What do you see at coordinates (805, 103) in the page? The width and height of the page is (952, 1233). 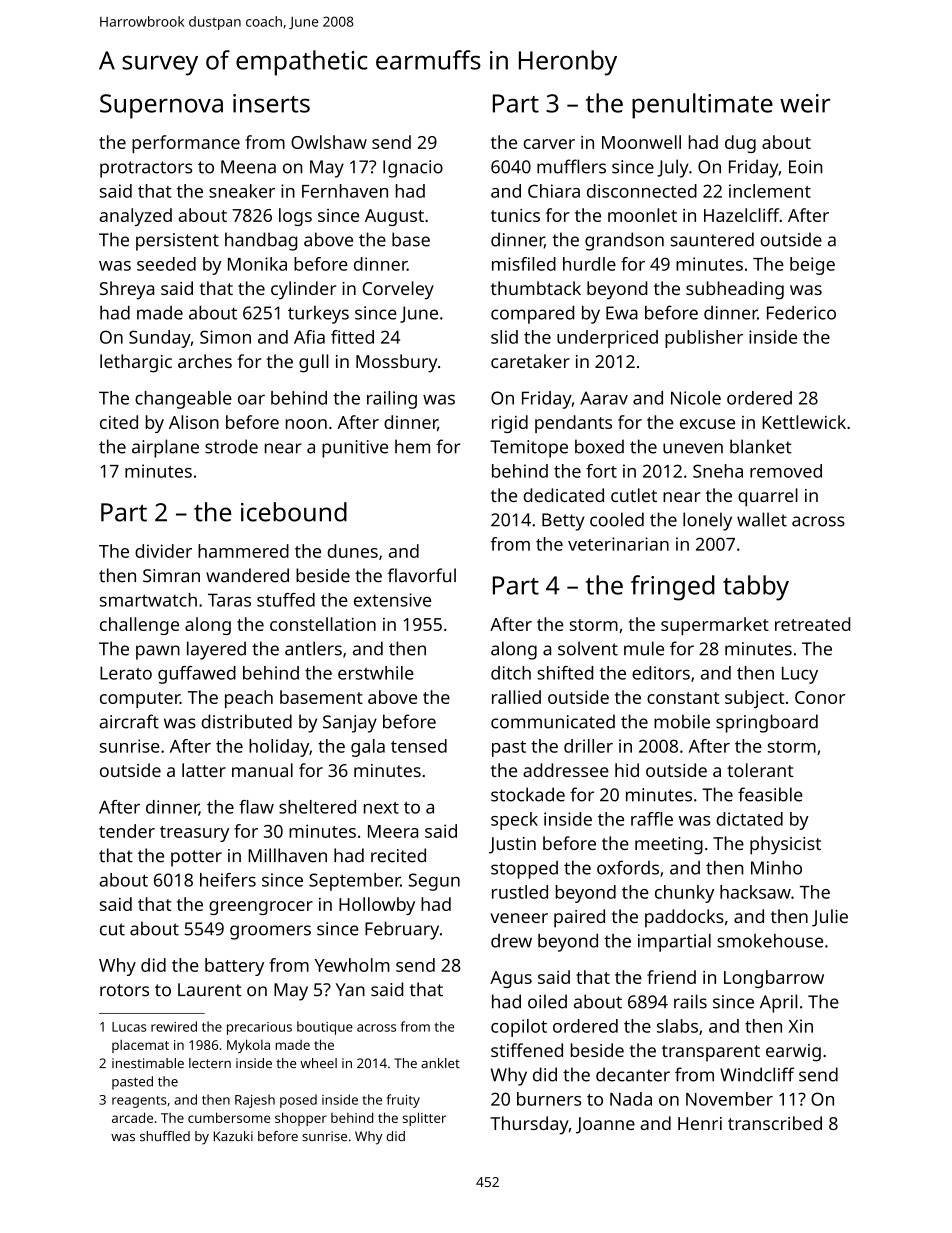 I see `weir` at bounding box center [805, 103].
